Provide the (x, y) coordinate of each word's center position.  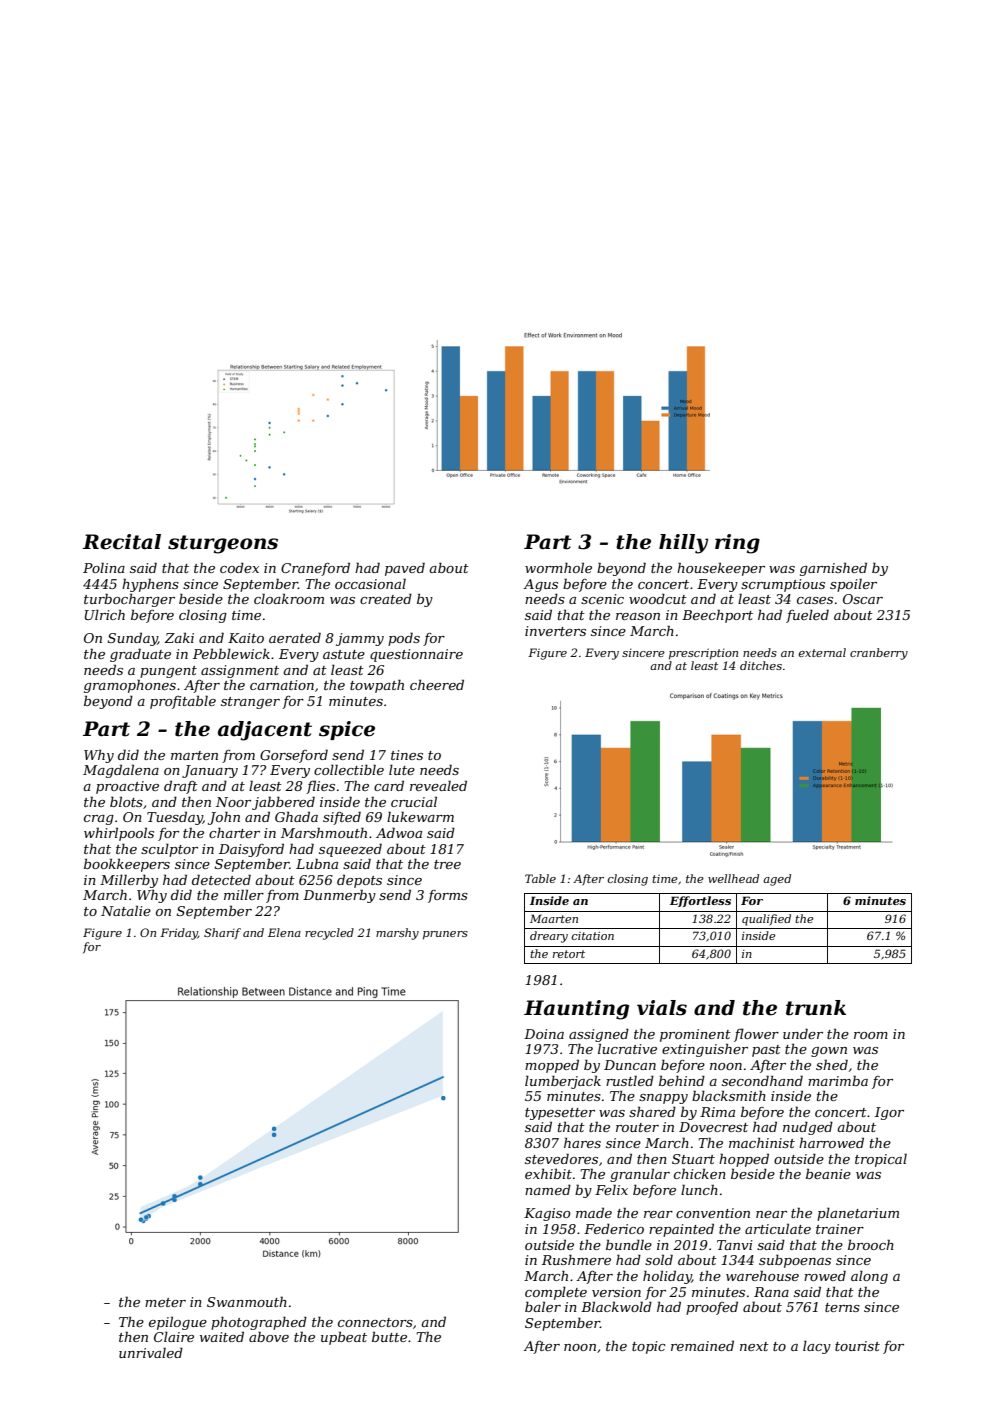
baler (543, 1306)
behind (682, 1080)
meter (165, 1302)
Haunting (576, 1010)
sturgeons (223, 544)
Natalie (126, 910)
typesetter (560, 1114)
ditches (761, 665)
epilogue (178, 1323)
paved (405, 569)
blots (126, 801)
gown (829, 1052)
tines (407, 755)
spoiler (853, 585)
